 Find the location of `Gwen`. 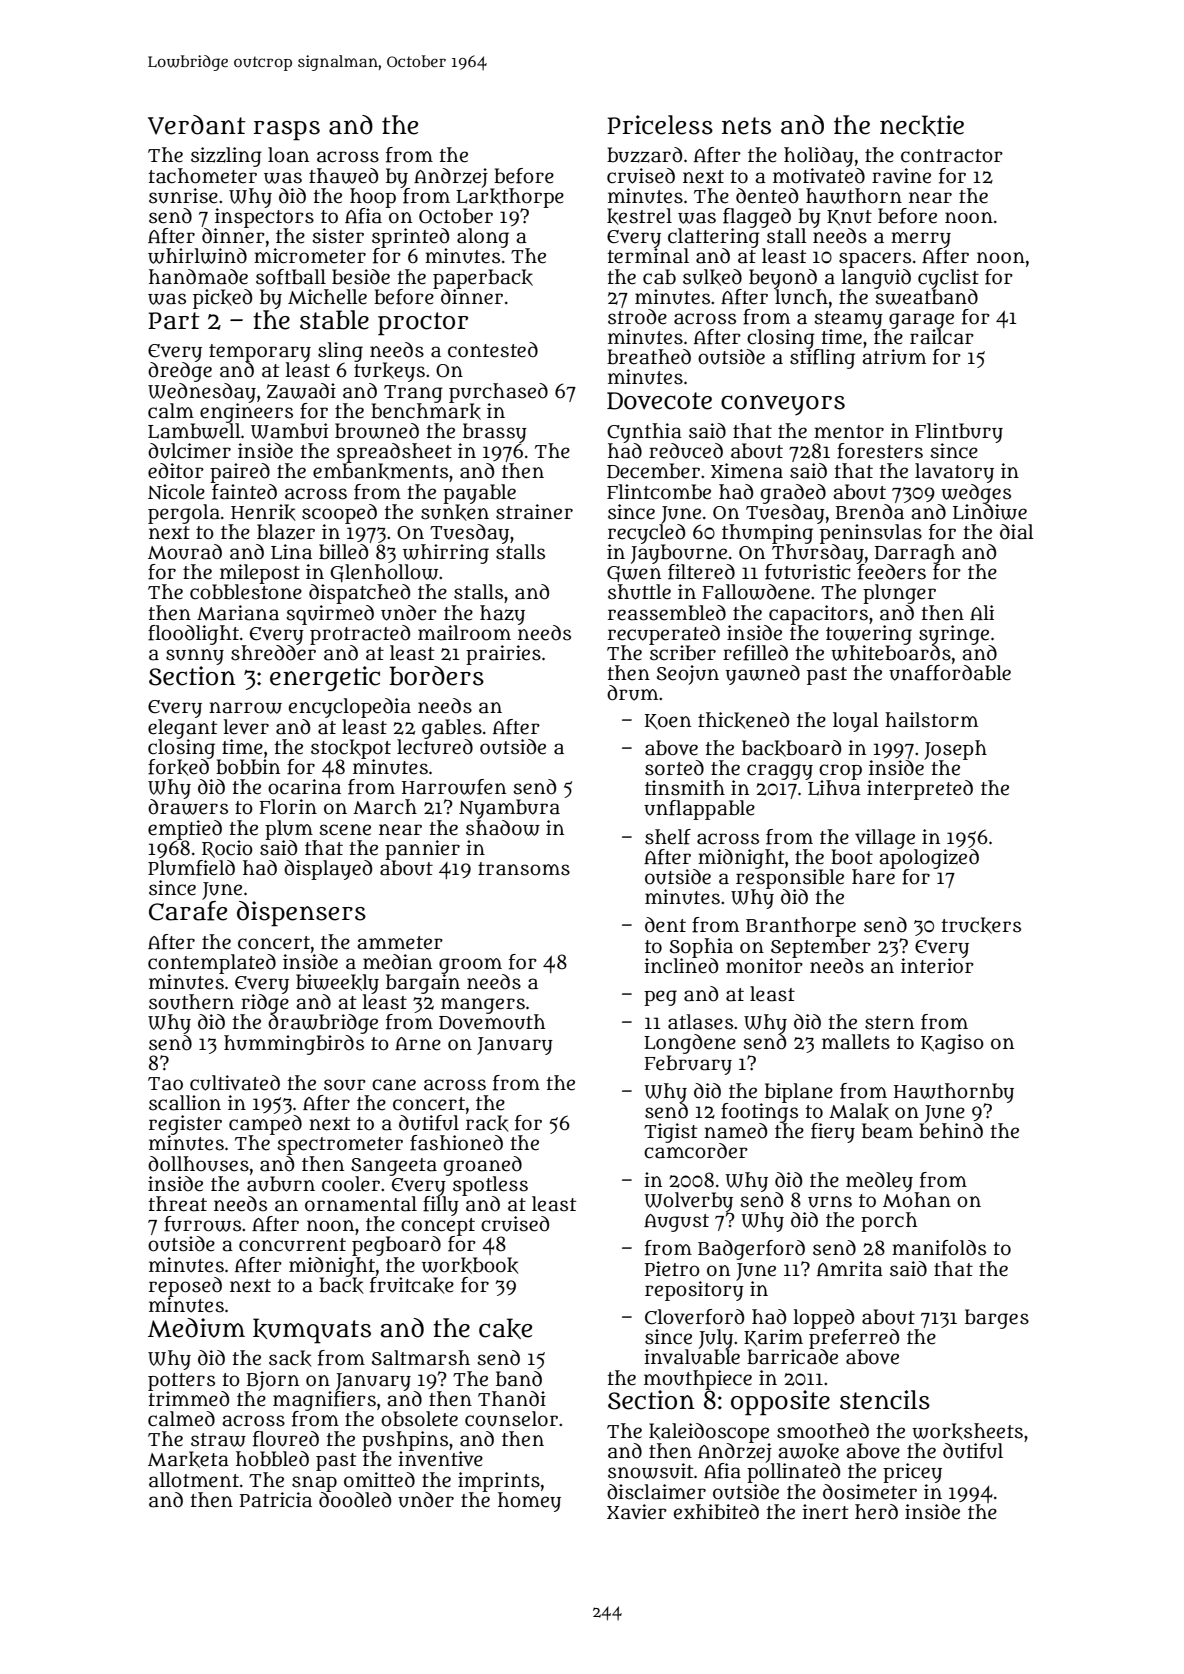

Gwen is located at coordinates (634, 574).
